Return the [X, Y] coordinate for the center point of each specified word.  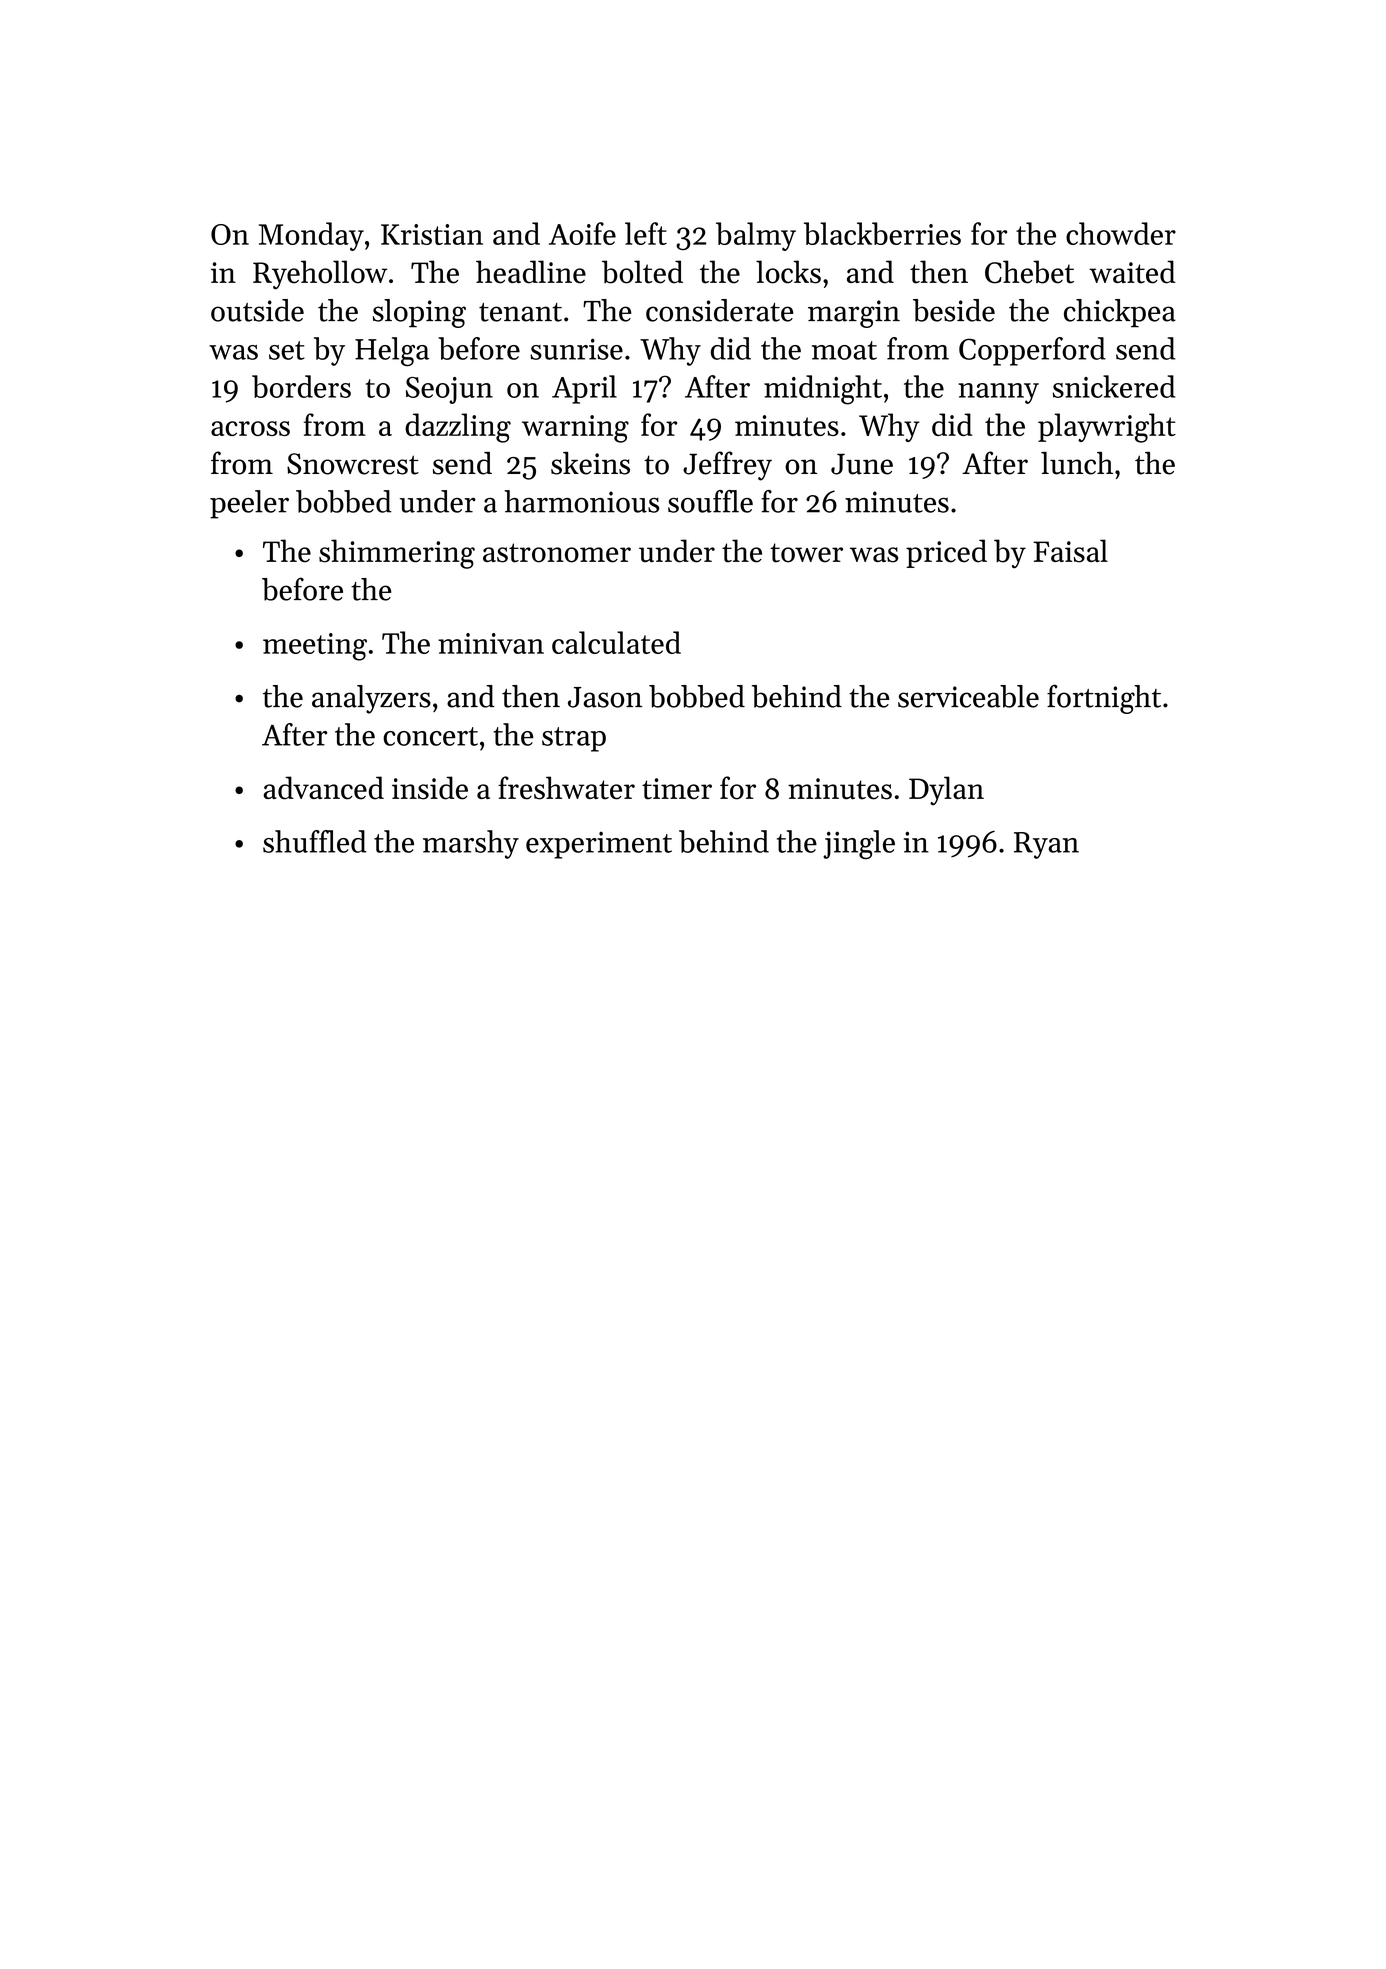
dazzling [458, 428]
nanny [998, 393]
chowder [1121, 233]
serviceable [968, 696]
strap [574, 739]
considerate [719, 310]
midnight [823, 390]
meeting [315, 647]
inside [430, 788]
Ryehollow [320, 275]
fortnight [1104, 699]
